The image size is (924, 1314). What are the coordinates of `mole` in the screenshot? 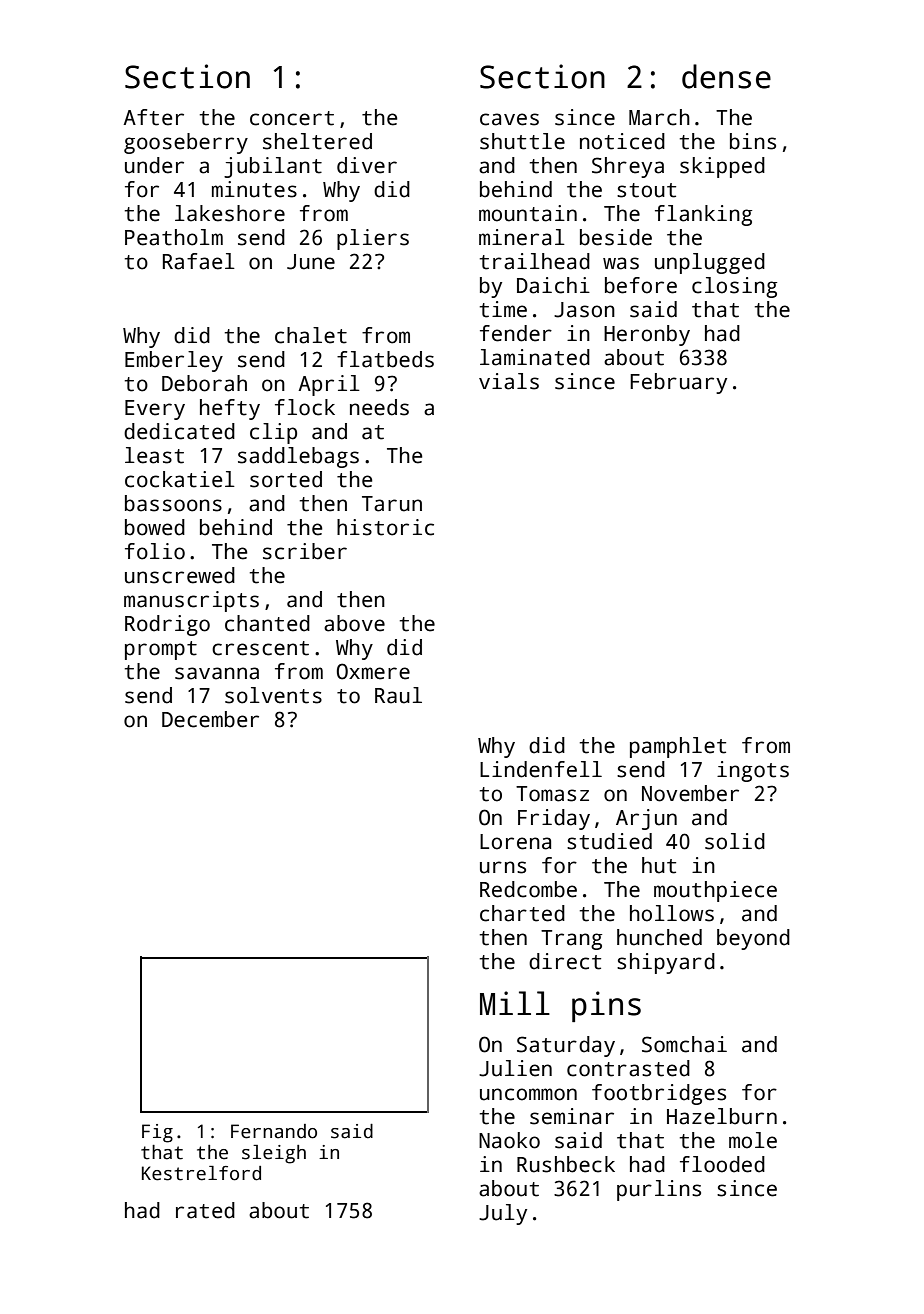 It's located at (753, 1140).
